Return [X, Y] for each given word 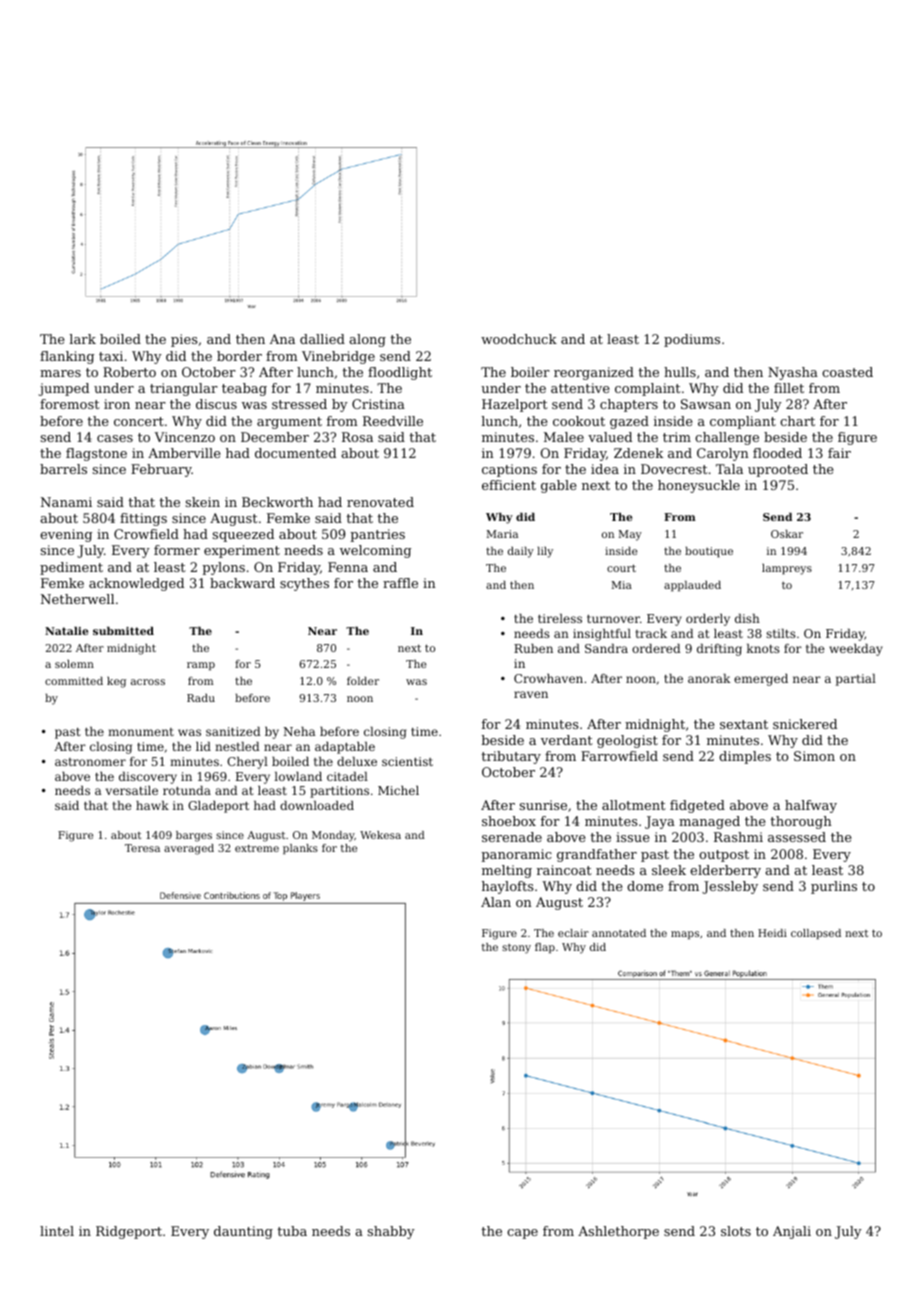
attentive [580, 388]
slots [736, 1231]
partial [856, 680]
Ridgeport [129, 1232]
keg [116, 682]
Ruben [533, 648]
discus [216, 404]
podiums [692, 340]
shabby [391, 1232]
